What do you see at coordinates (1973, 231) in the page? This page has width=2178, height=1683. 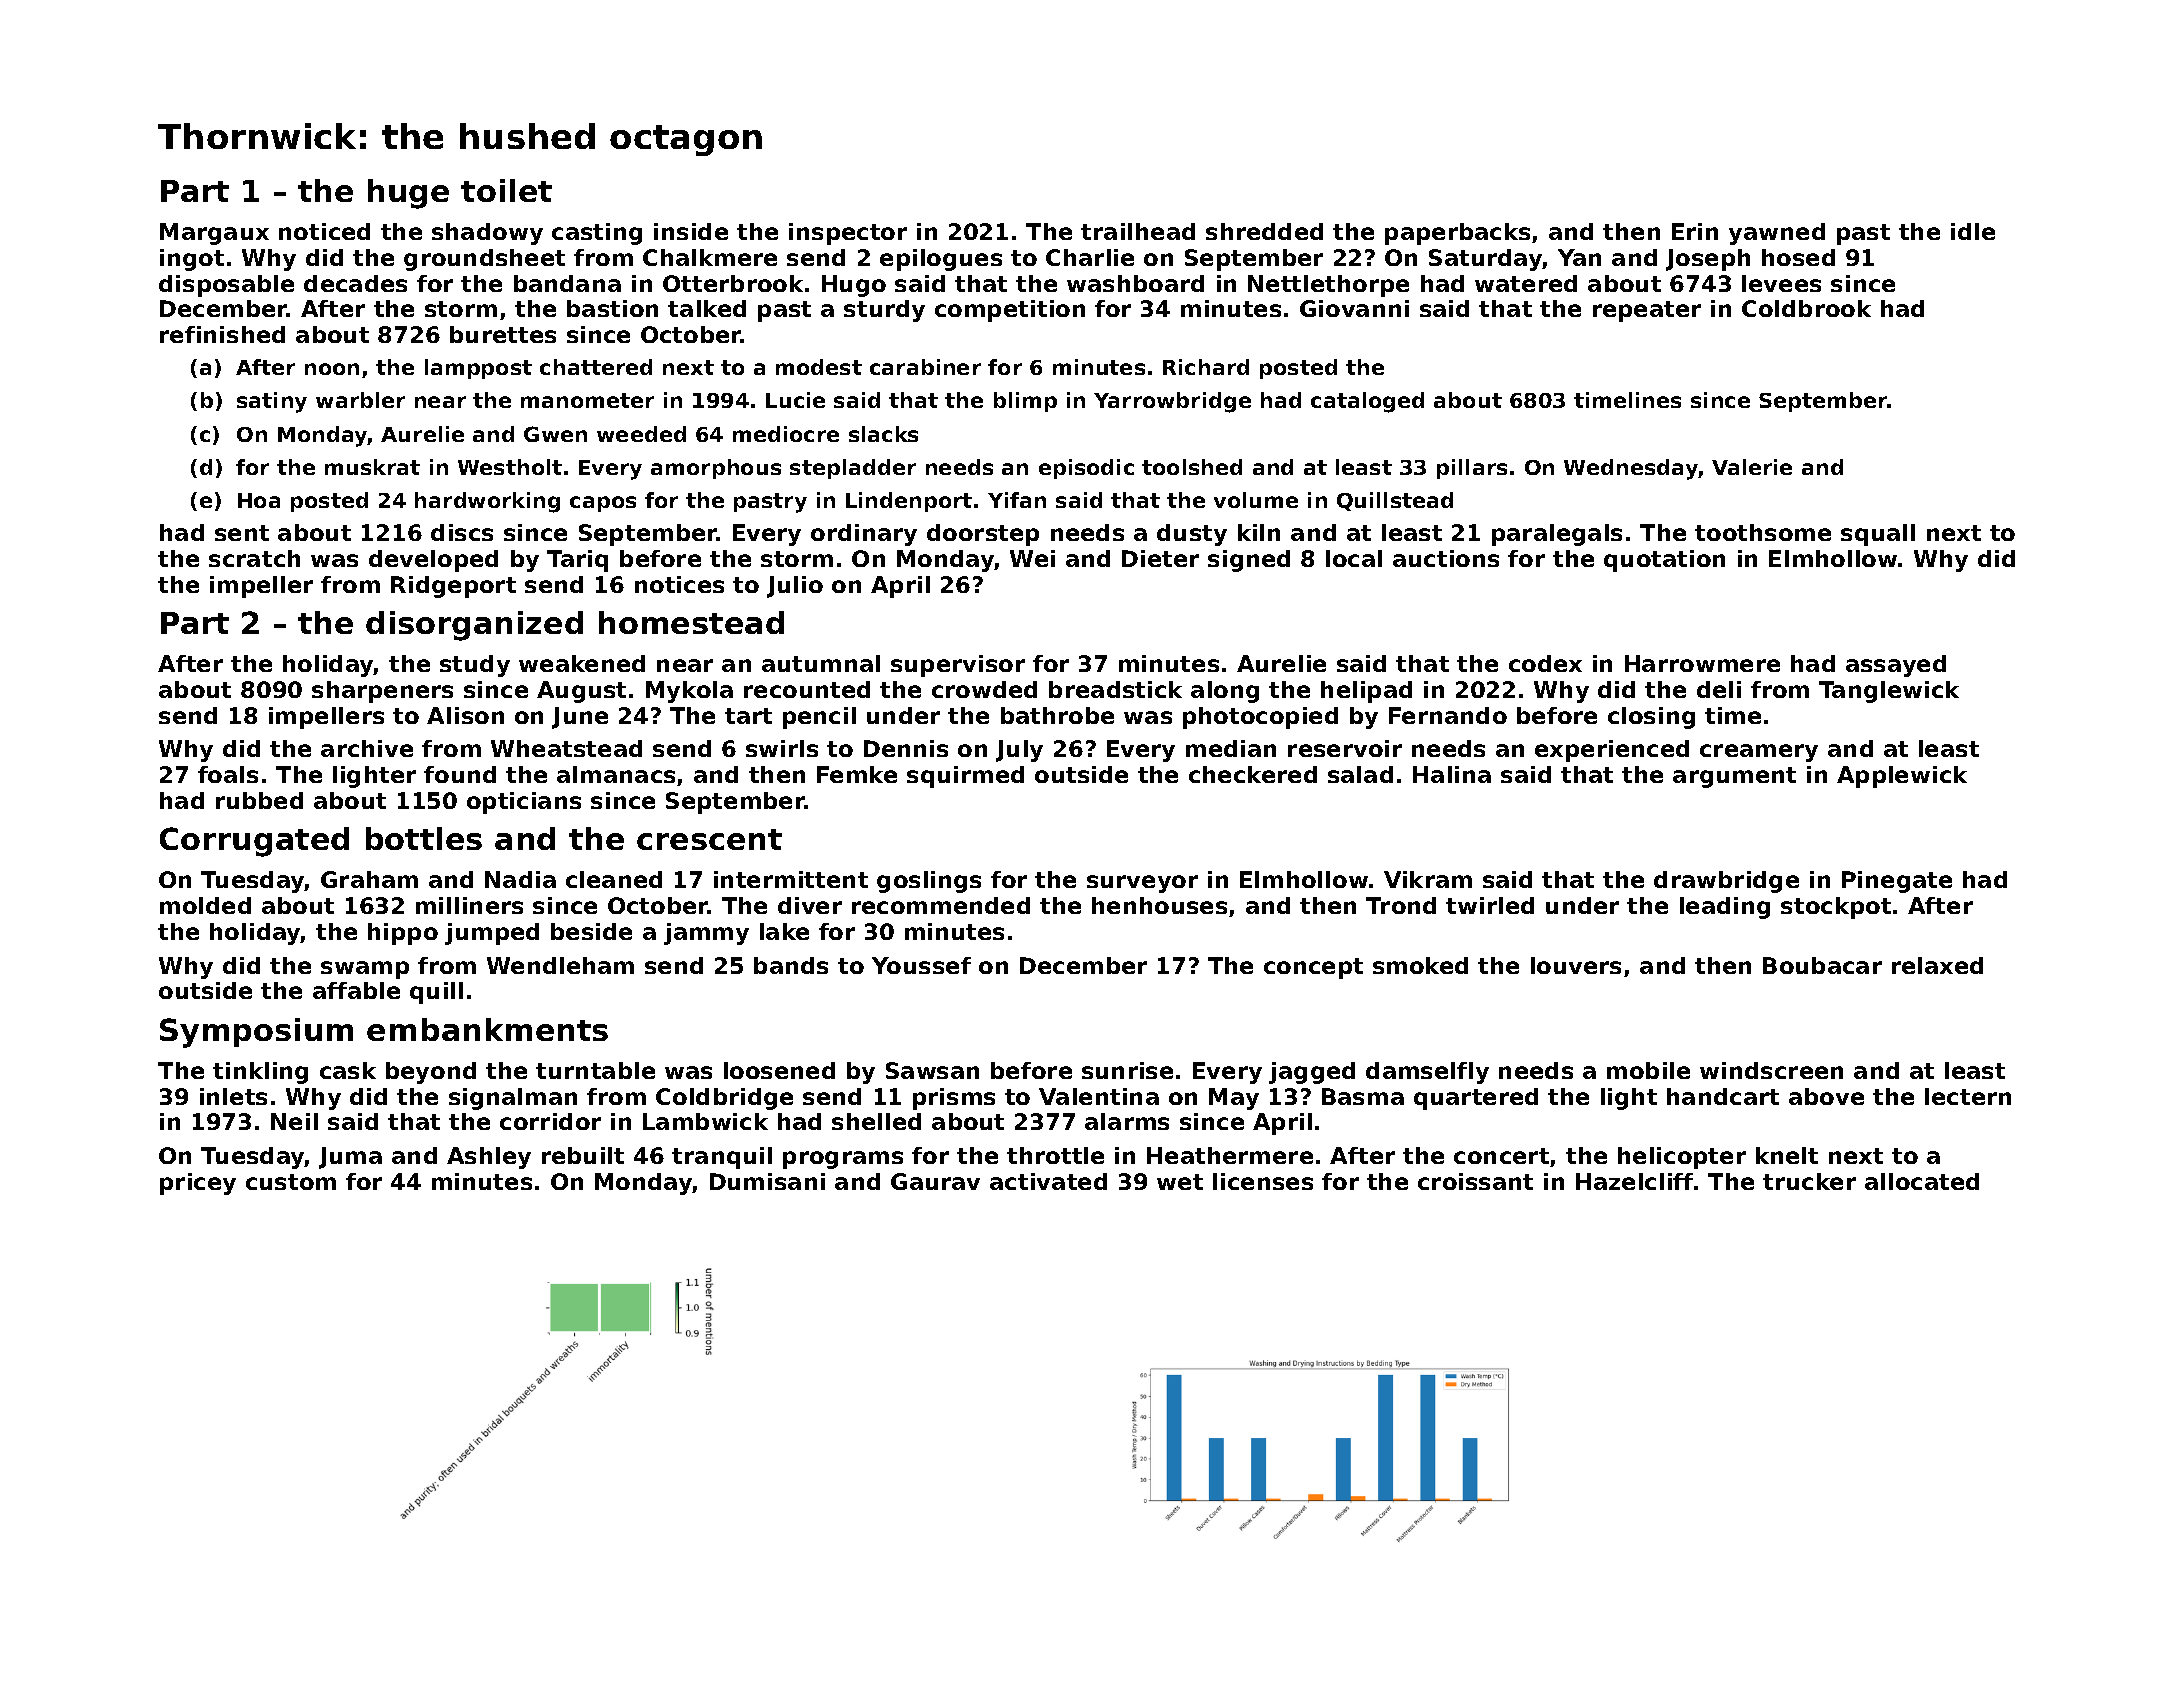 I see `idle` at bounding box center [1973, 231].
